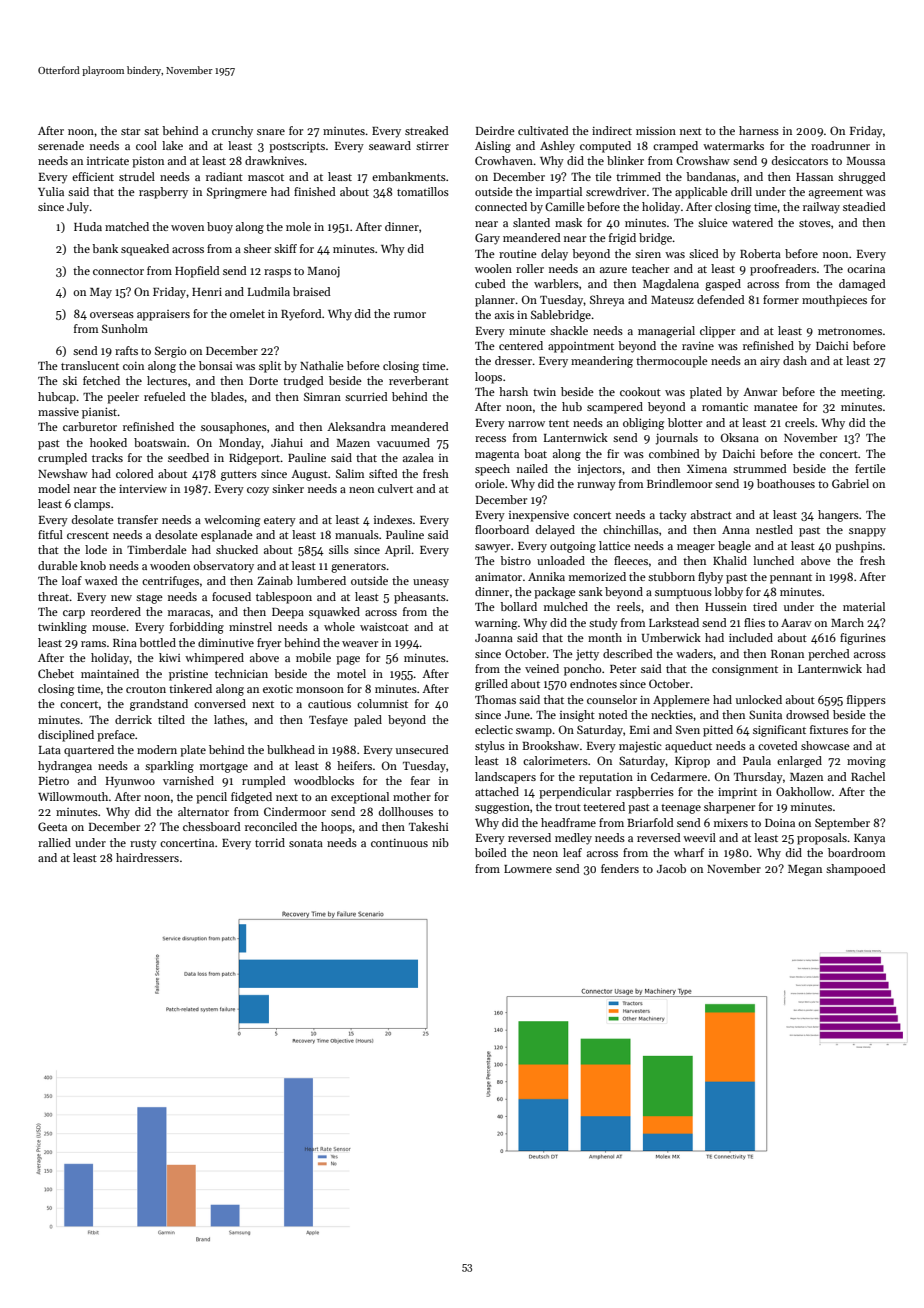 Image resolution: width=924 pixels, height=1308 pixels. I want to click on Jacob, so click(671, 868).
